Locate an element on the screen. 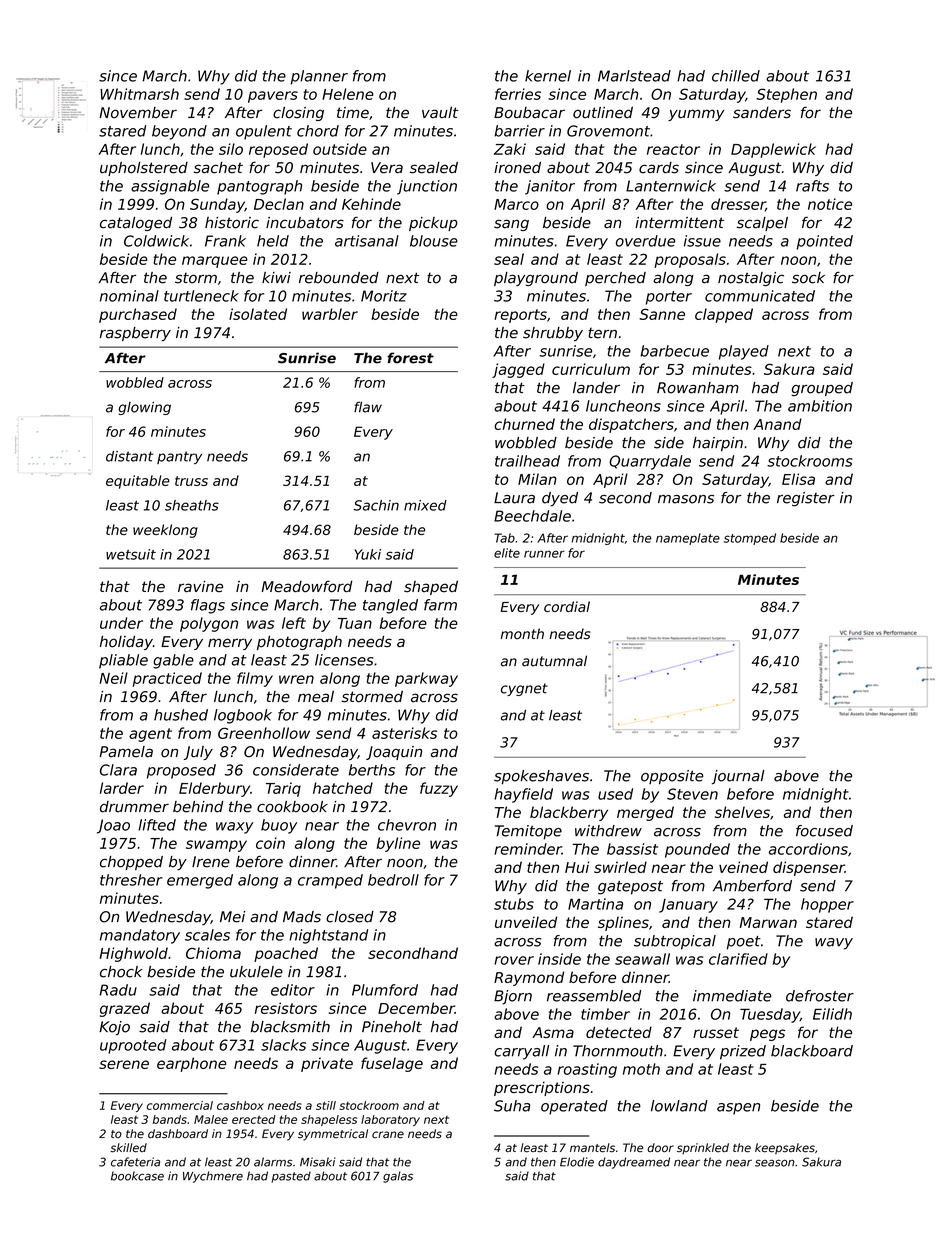 This screenshot has width=952, height=1233. Suha is located at coordinates (512, 1106).
